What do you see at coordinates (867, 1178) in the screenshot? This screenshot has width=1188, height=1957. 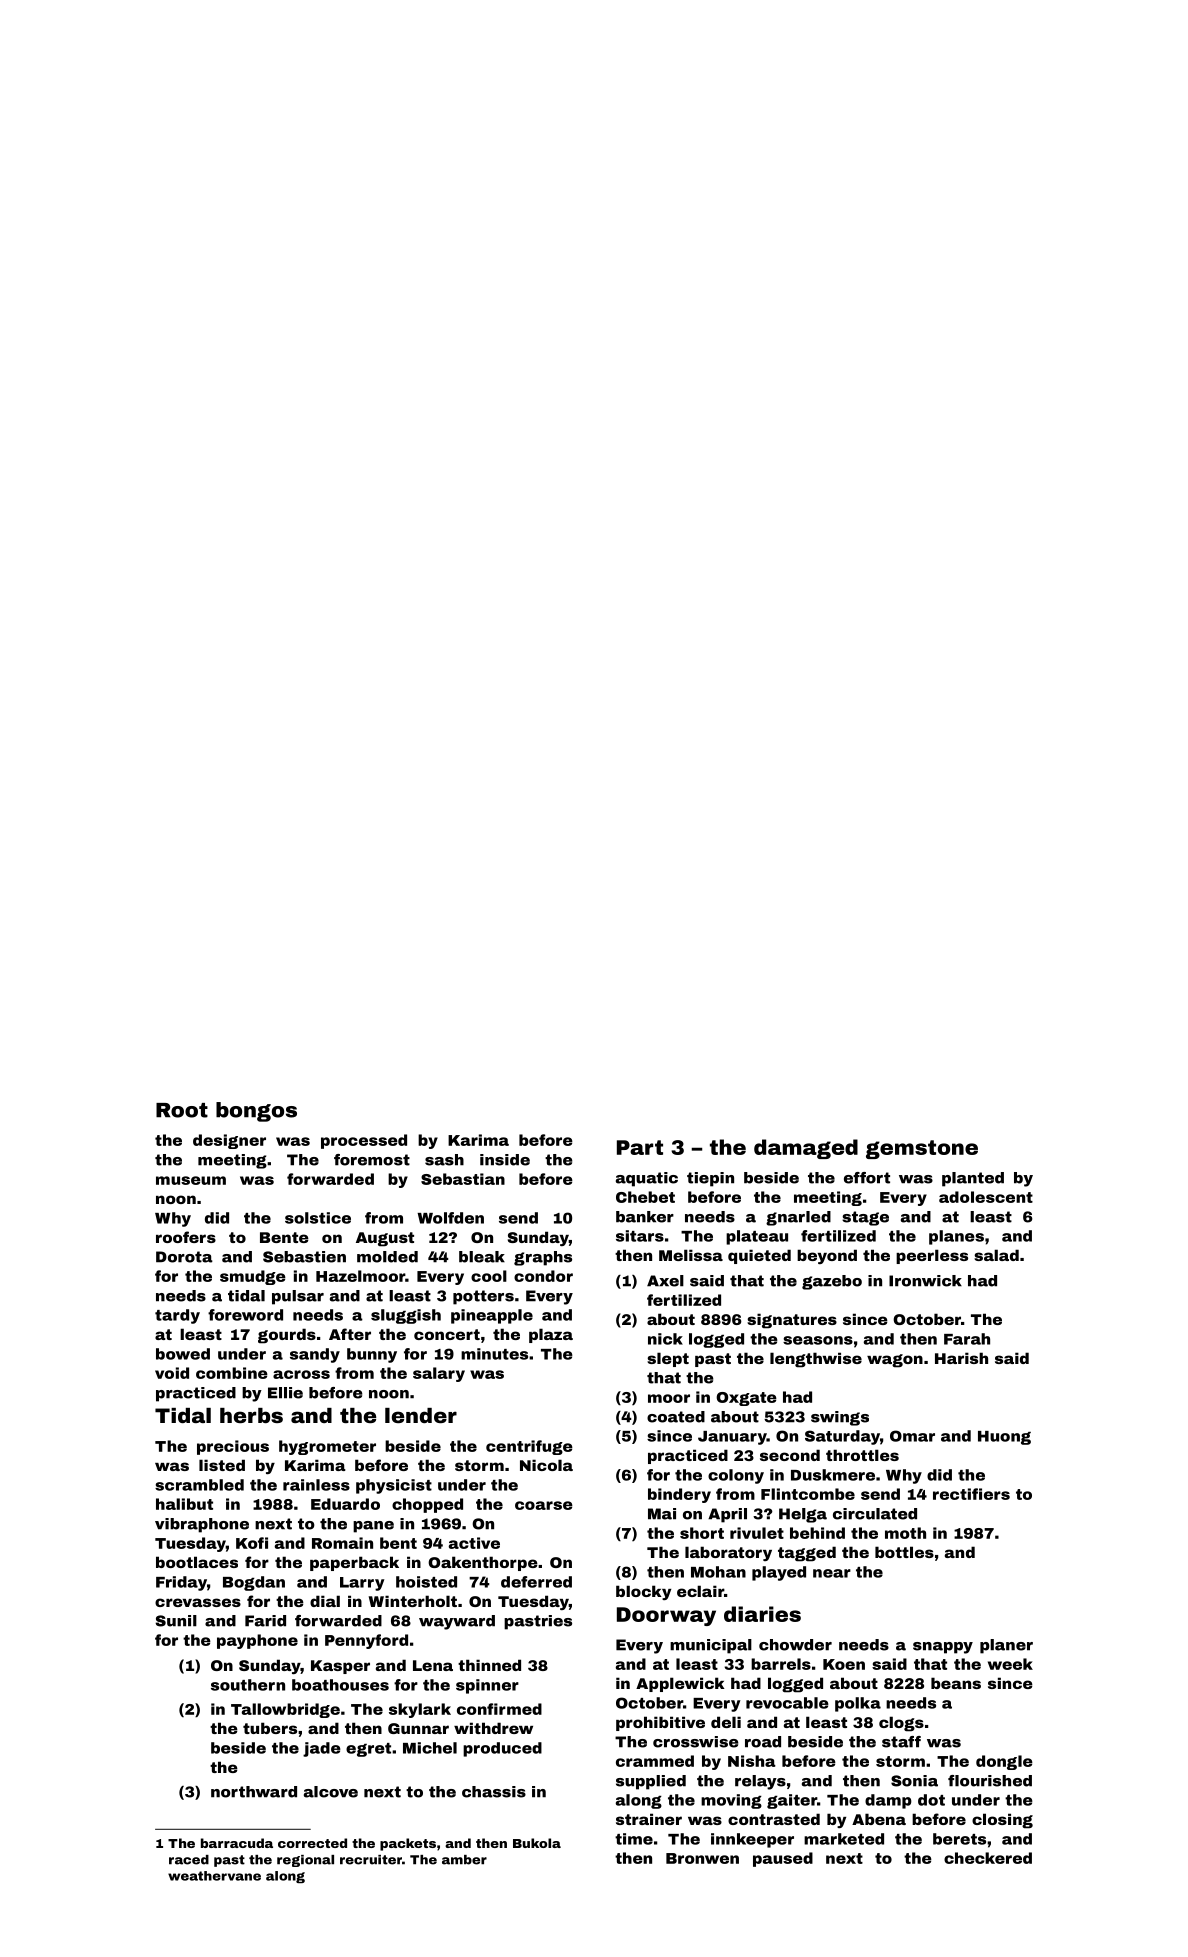 I see `effort` at bounding box center [867, 1178].
